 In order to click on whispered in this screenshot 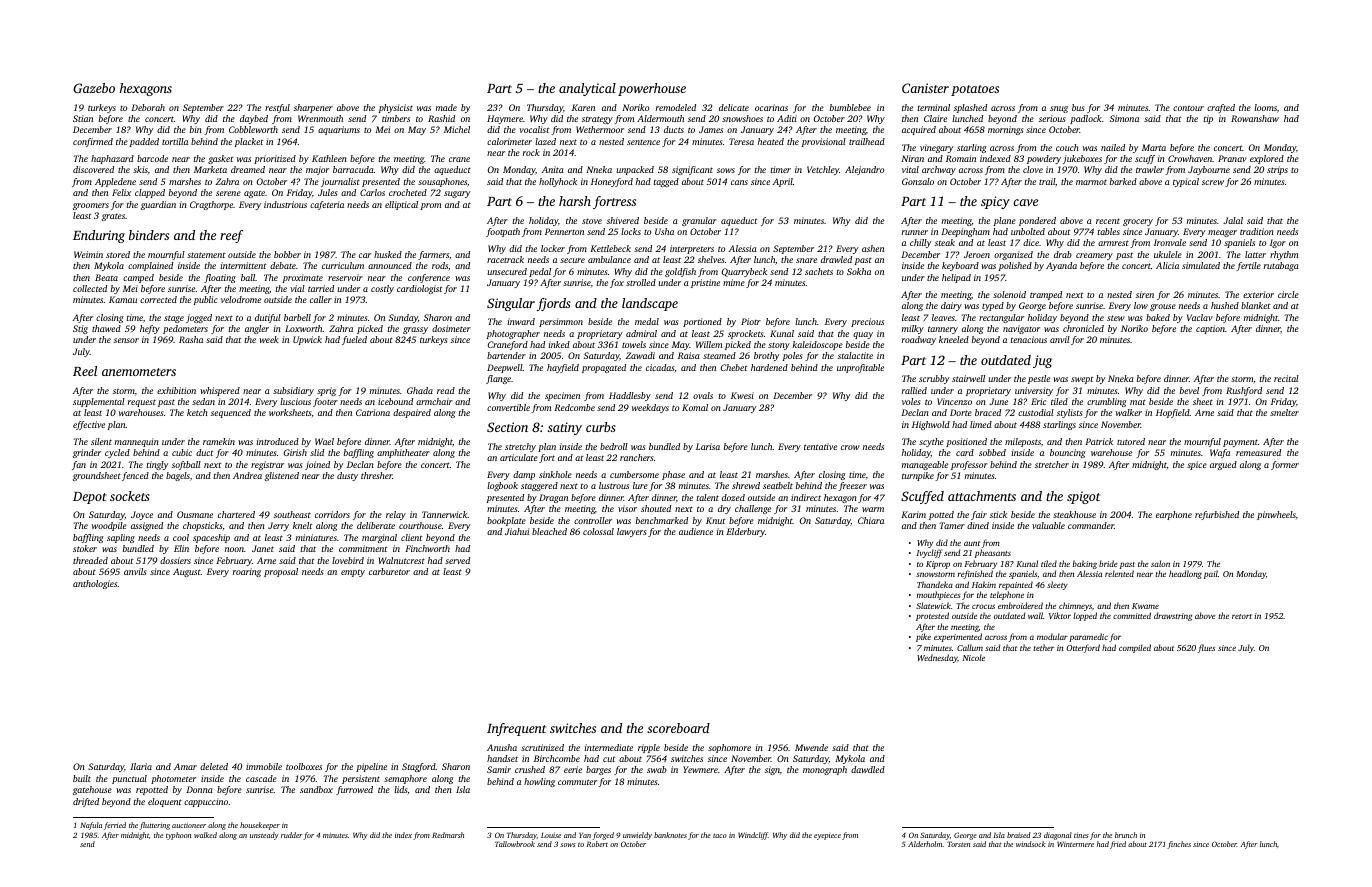, I will do `click(220, 391)`.
